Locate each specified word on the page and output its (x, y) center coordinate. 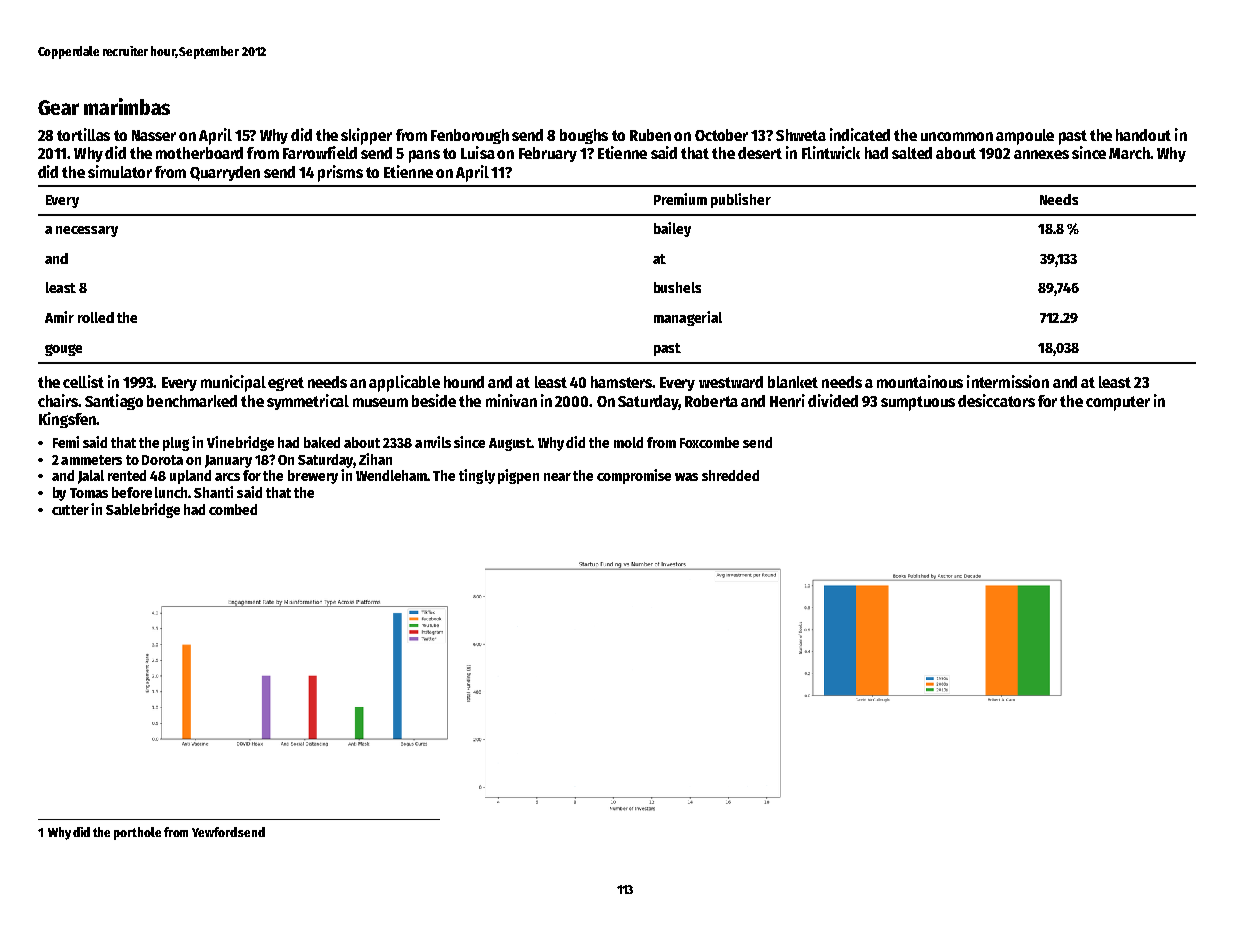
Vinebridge (240, 443)
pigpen (518, 476)
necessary (87, 231)
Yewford (214, 832)
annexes (1041, 154)
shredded (730, 475)
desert (760, 153)
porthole (137, 833)
